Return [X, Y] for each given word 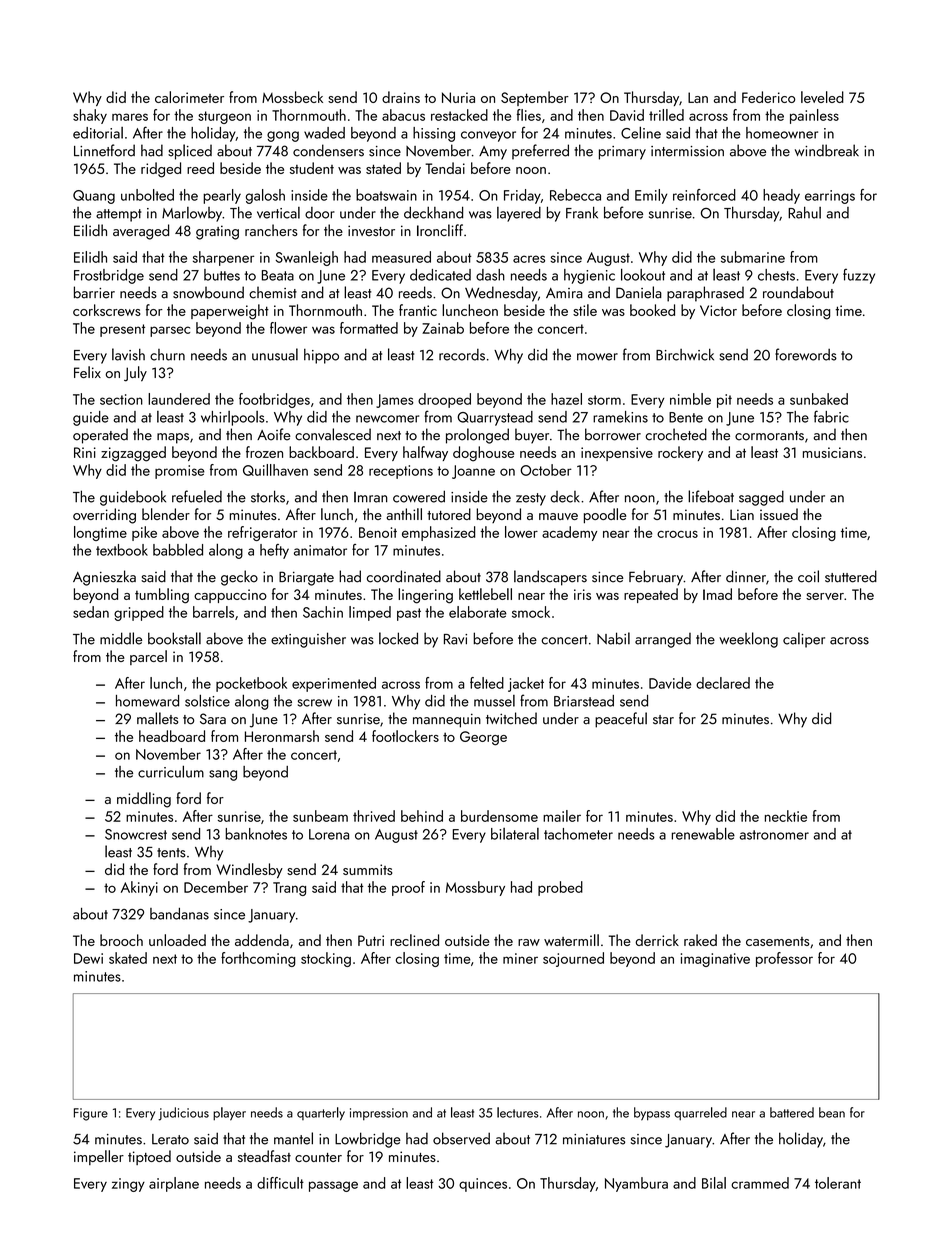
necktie [786, 816]
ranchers [271, 230]
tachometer [578, 834]
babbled [178, 549]
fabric [831, 416]
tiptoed [149, 1157]
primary [622, 153]
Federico [769, 97]
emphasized [438, 533]
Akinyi [139, 888]
